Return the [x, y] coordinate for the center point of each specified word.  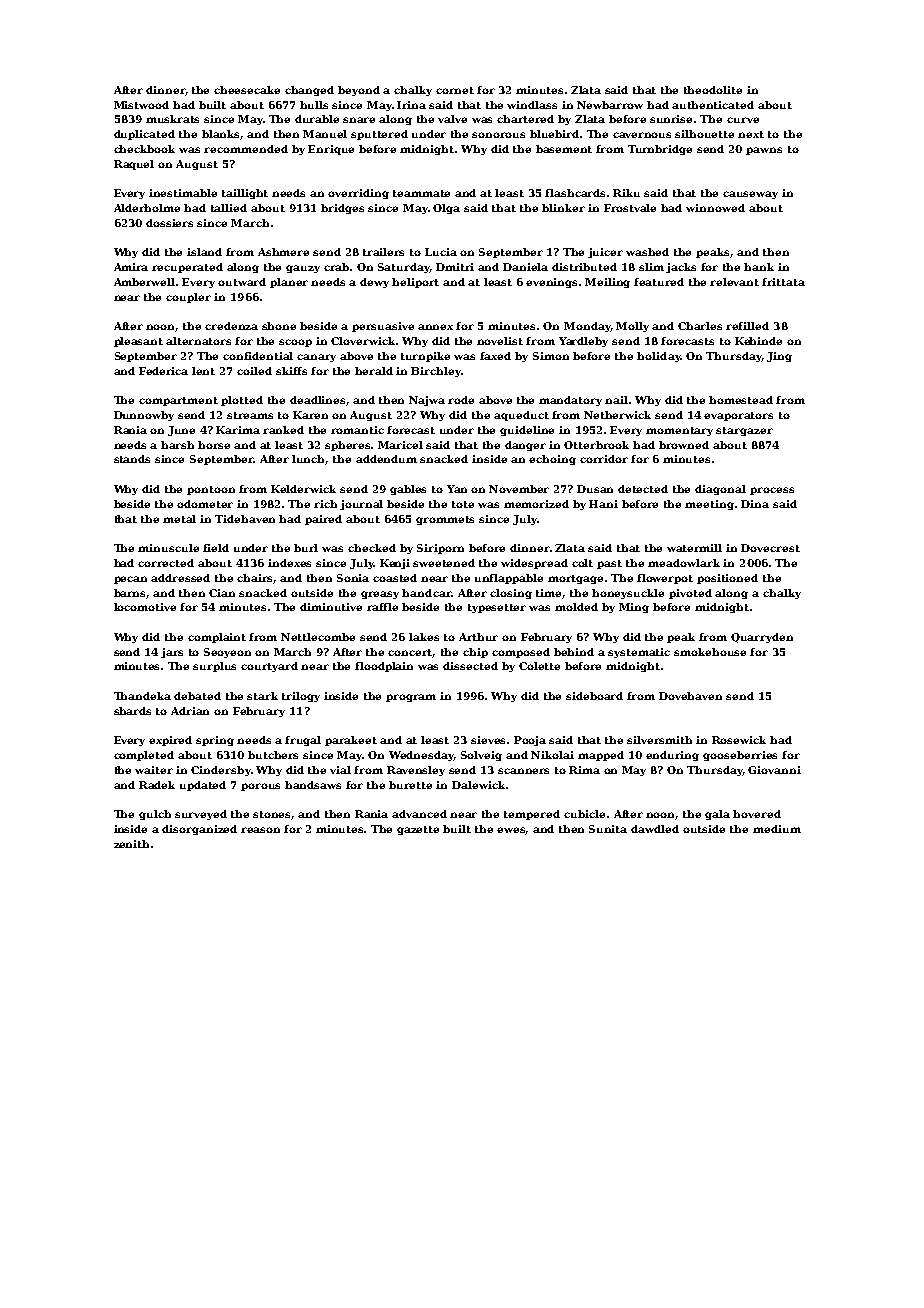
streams [250, 415]
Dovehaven [690, 696]
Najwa [427, 401]
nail [616, 400]
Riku [626, 193]
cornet [455, 90]
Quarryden [762, 638]
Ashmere [283, 252]
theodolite [713, 90]
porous [260, 787]
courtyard [269, 667]
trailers [383, 252]
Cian [222, 593]
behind [574, 652]
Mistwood [141, 105]
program [411, 698]
